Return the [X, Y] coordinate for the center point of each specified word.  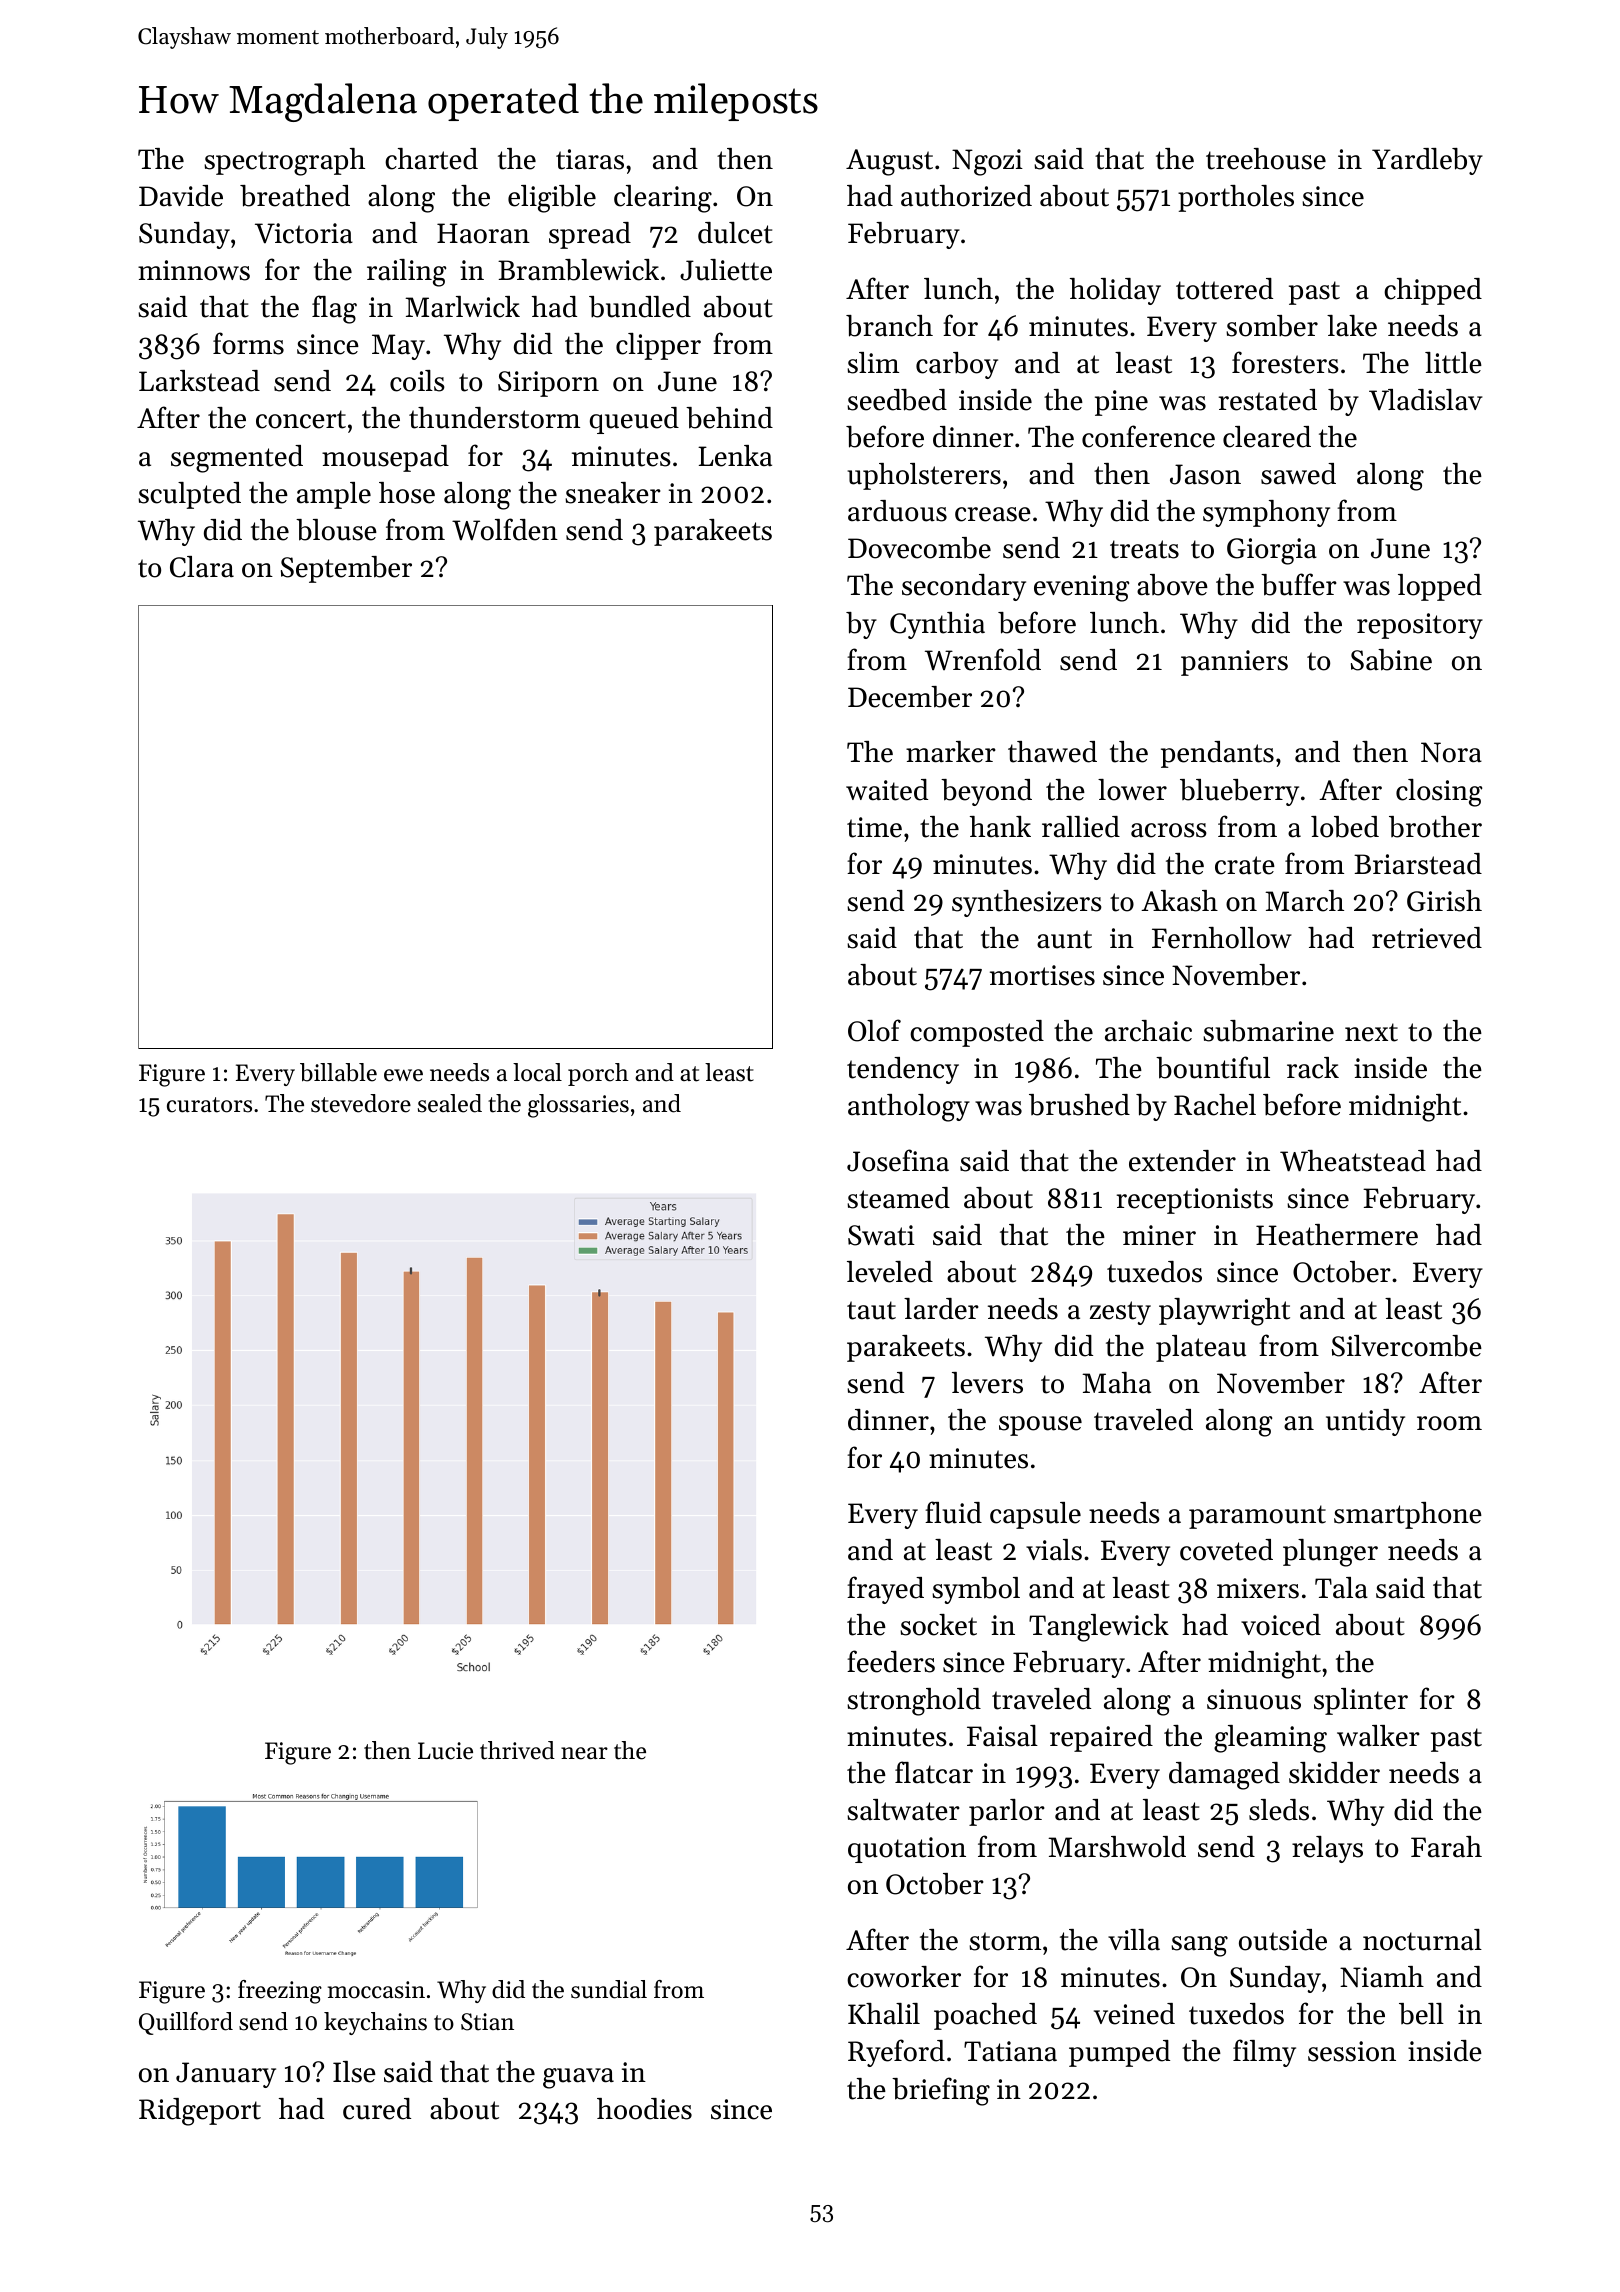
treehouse [1266, 159]
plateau [1201, 1348]
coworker [904, 1977]
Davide [181, 196]
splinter [1361, 1701]
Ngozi [987, 162]
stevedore [361, 1103]
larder [941, 1309]
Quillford [186, 2023]
